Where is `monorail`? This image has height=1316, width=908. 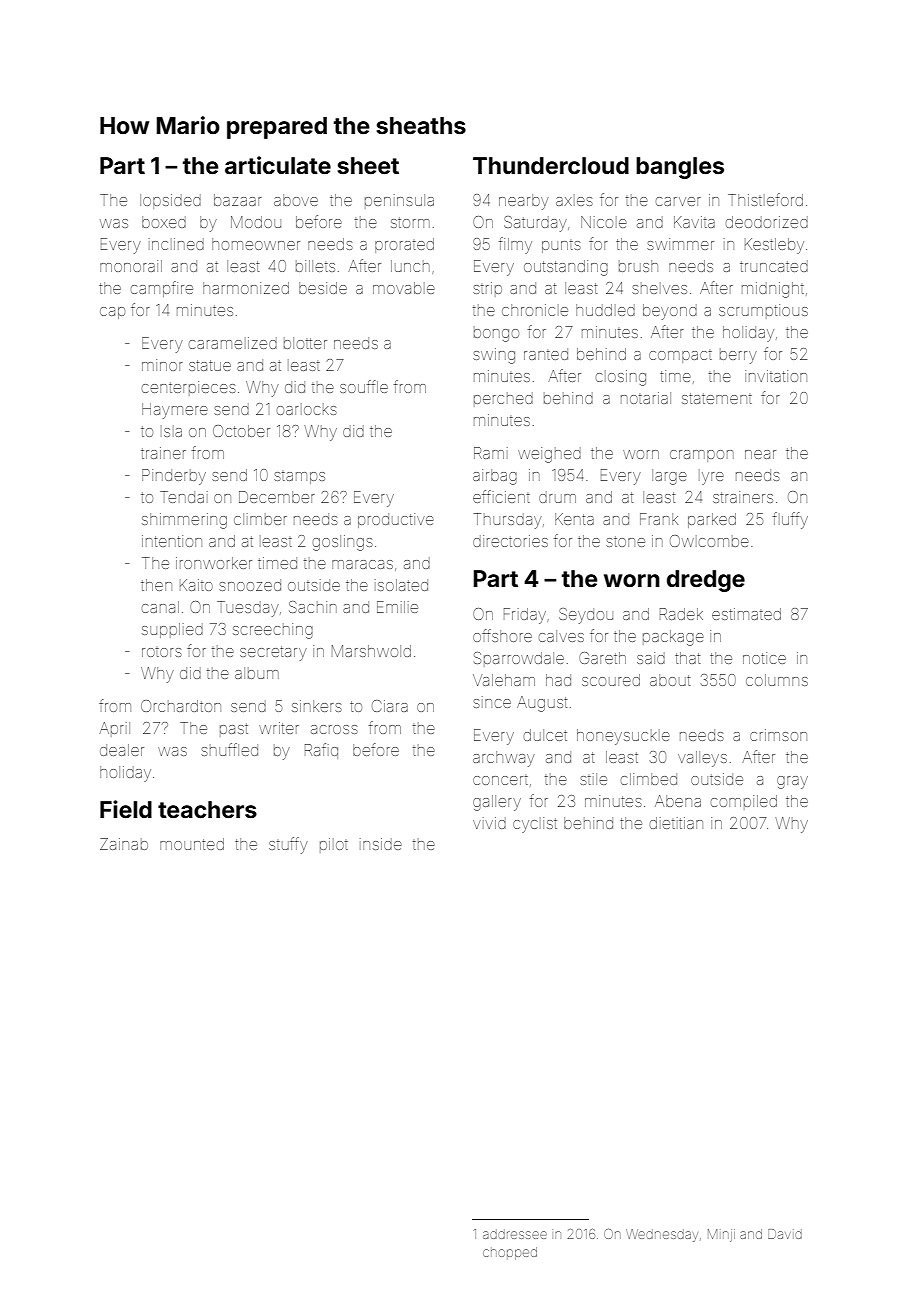
monorail is located at coordinates (131, 266).
